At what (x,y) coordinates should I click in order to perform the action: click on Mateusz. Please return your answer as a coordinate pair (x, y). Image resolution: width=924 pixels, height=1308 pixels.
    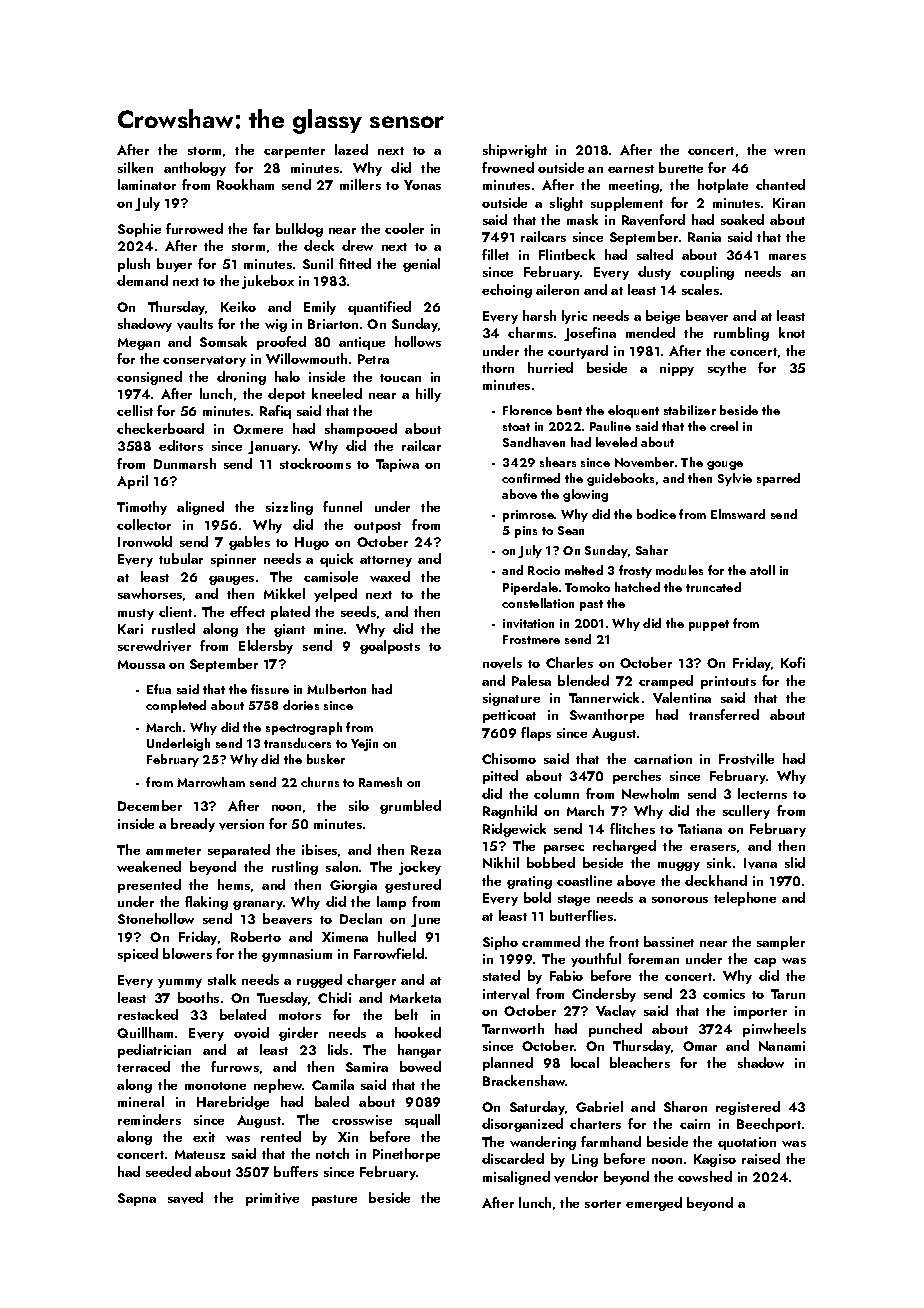
    Looking at the image, I should click on (200, 1154).
